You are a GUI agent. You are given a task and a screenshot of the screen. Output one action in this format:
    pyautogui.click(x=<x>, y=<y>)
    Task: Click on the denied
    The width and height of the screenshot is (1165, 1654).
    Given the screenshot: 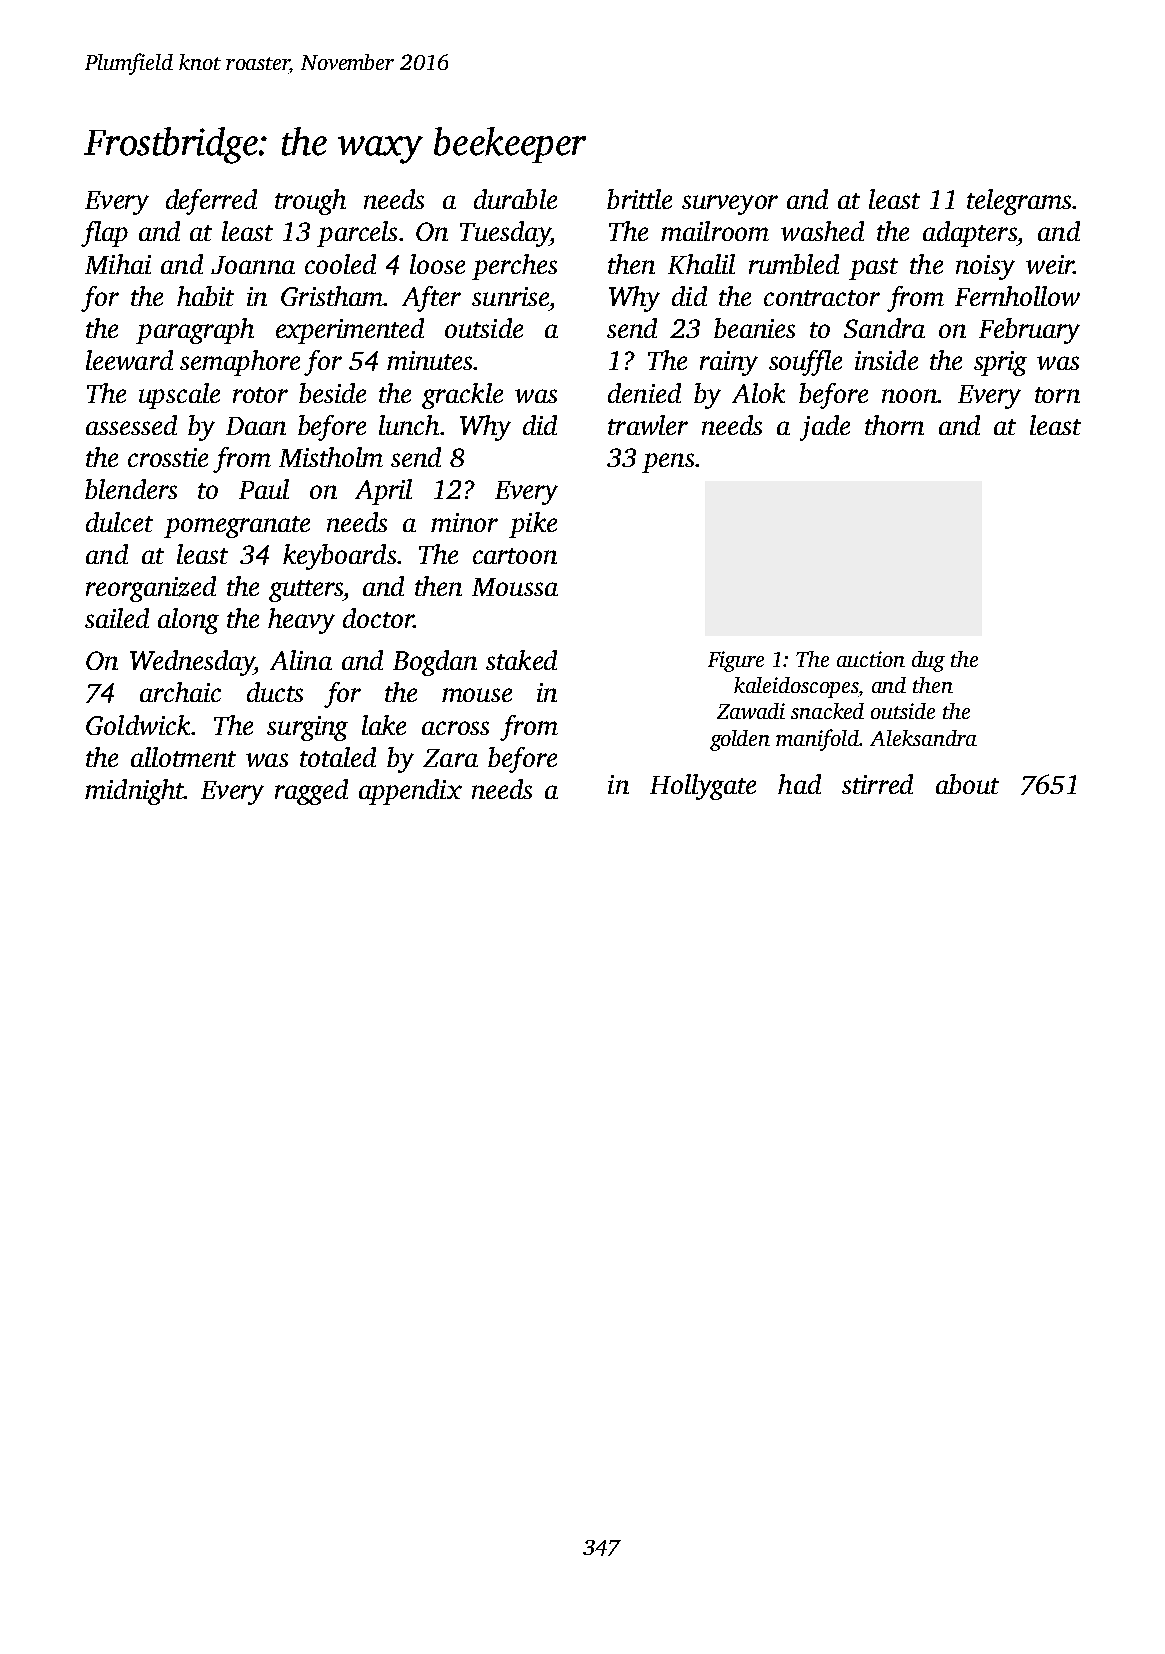 What is the action you would take?
    pyautogui.click(x=644, y=393)
